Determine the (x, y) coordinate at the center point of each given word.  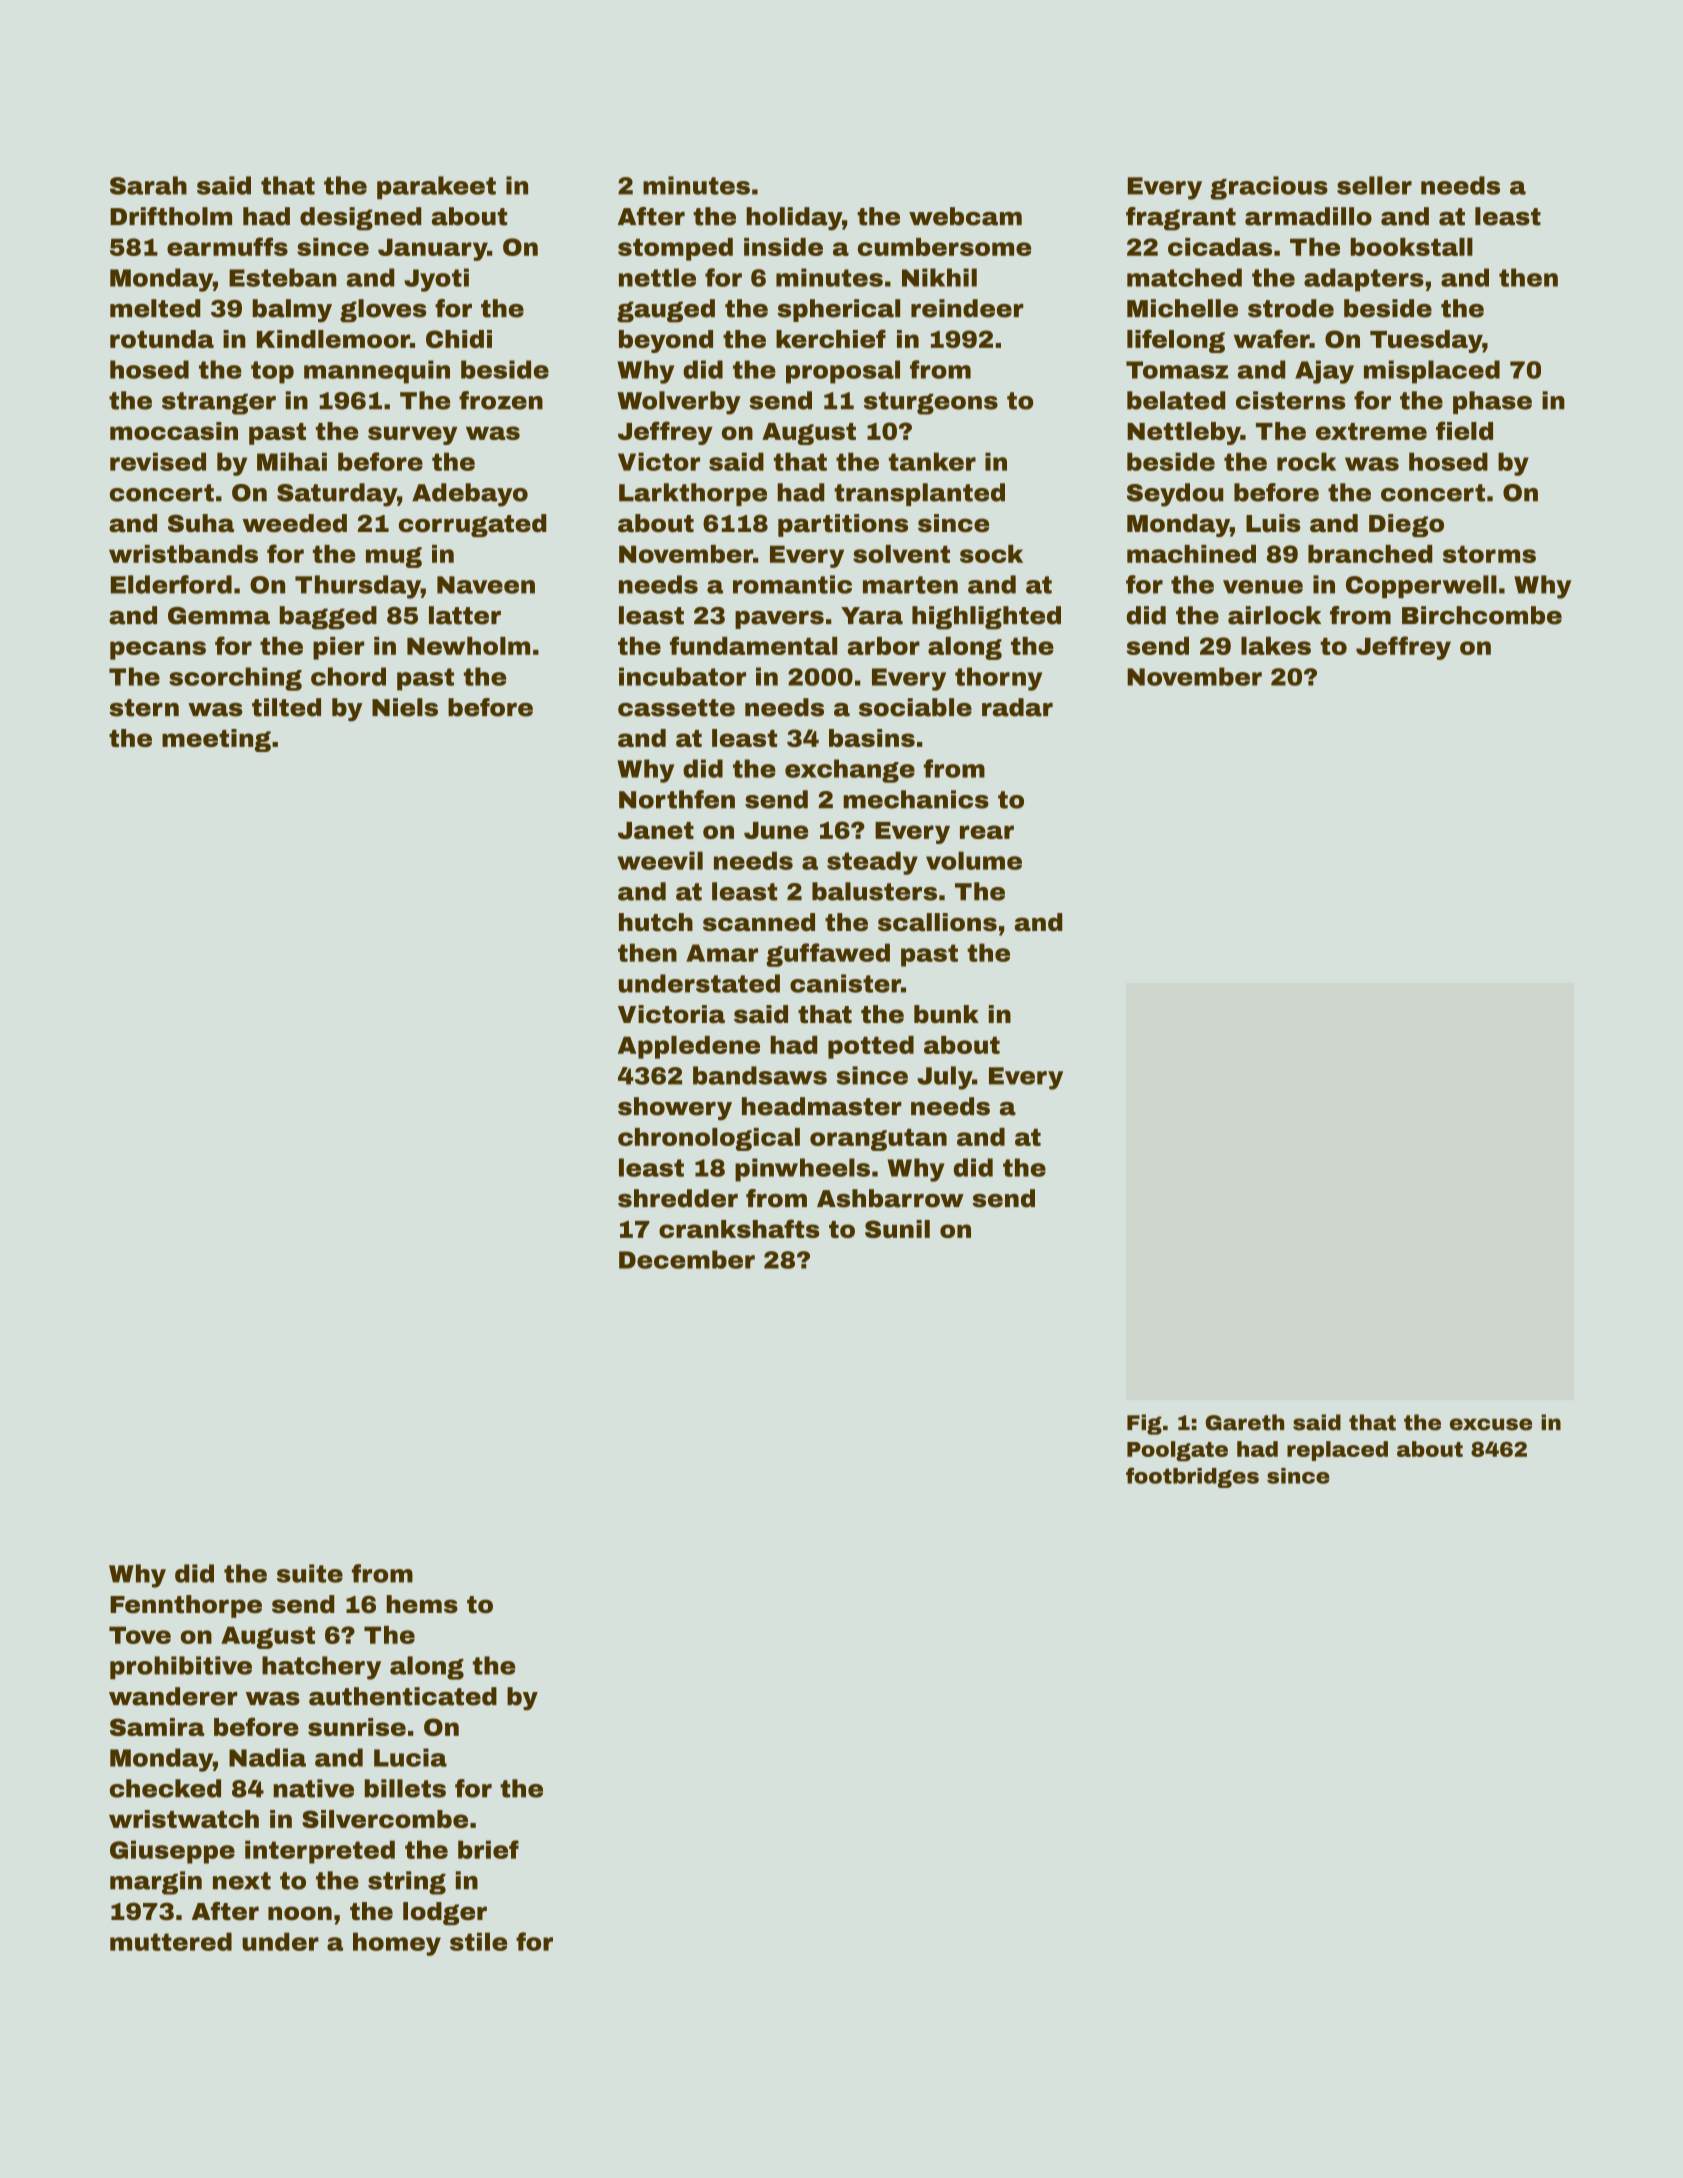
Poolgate (1177, 1451)
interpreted (320, 1852)
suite (310, 1573)
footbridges (1192, 1477)
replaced (1337, 1451)
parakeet (436, 188)
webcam (965, 216)
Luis (1273, 523)
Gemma (219, 616)
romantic (792, 584)
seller (1374, 185)
